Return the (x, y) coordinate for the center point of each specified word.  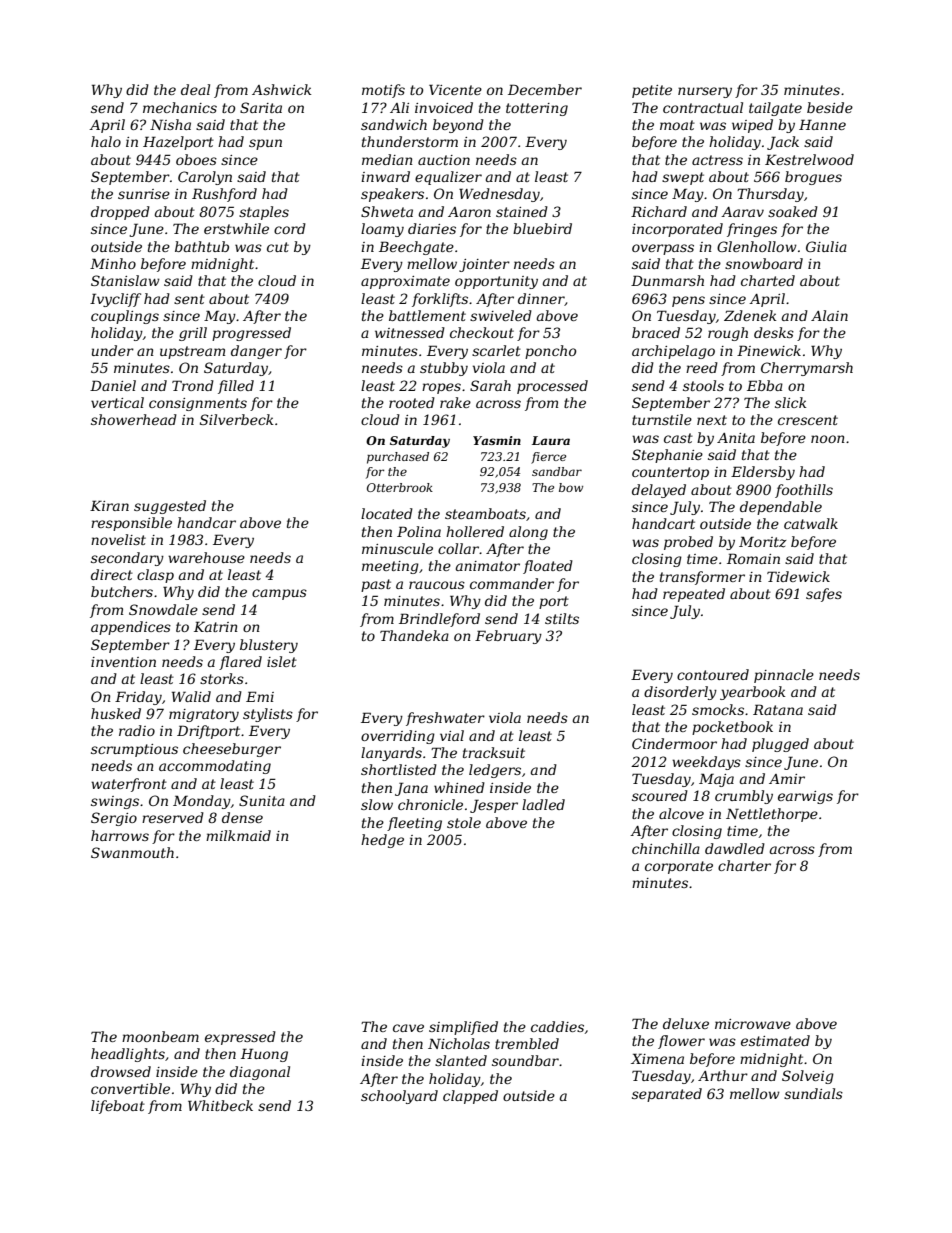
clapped (470, 1097)
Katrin (216, 626)
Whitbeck (220, 1105)
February (508, 637)
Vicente (455, 89)
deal (195, 89)
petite (652, 91)
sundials (813, 1093)
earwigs (805, 797)
